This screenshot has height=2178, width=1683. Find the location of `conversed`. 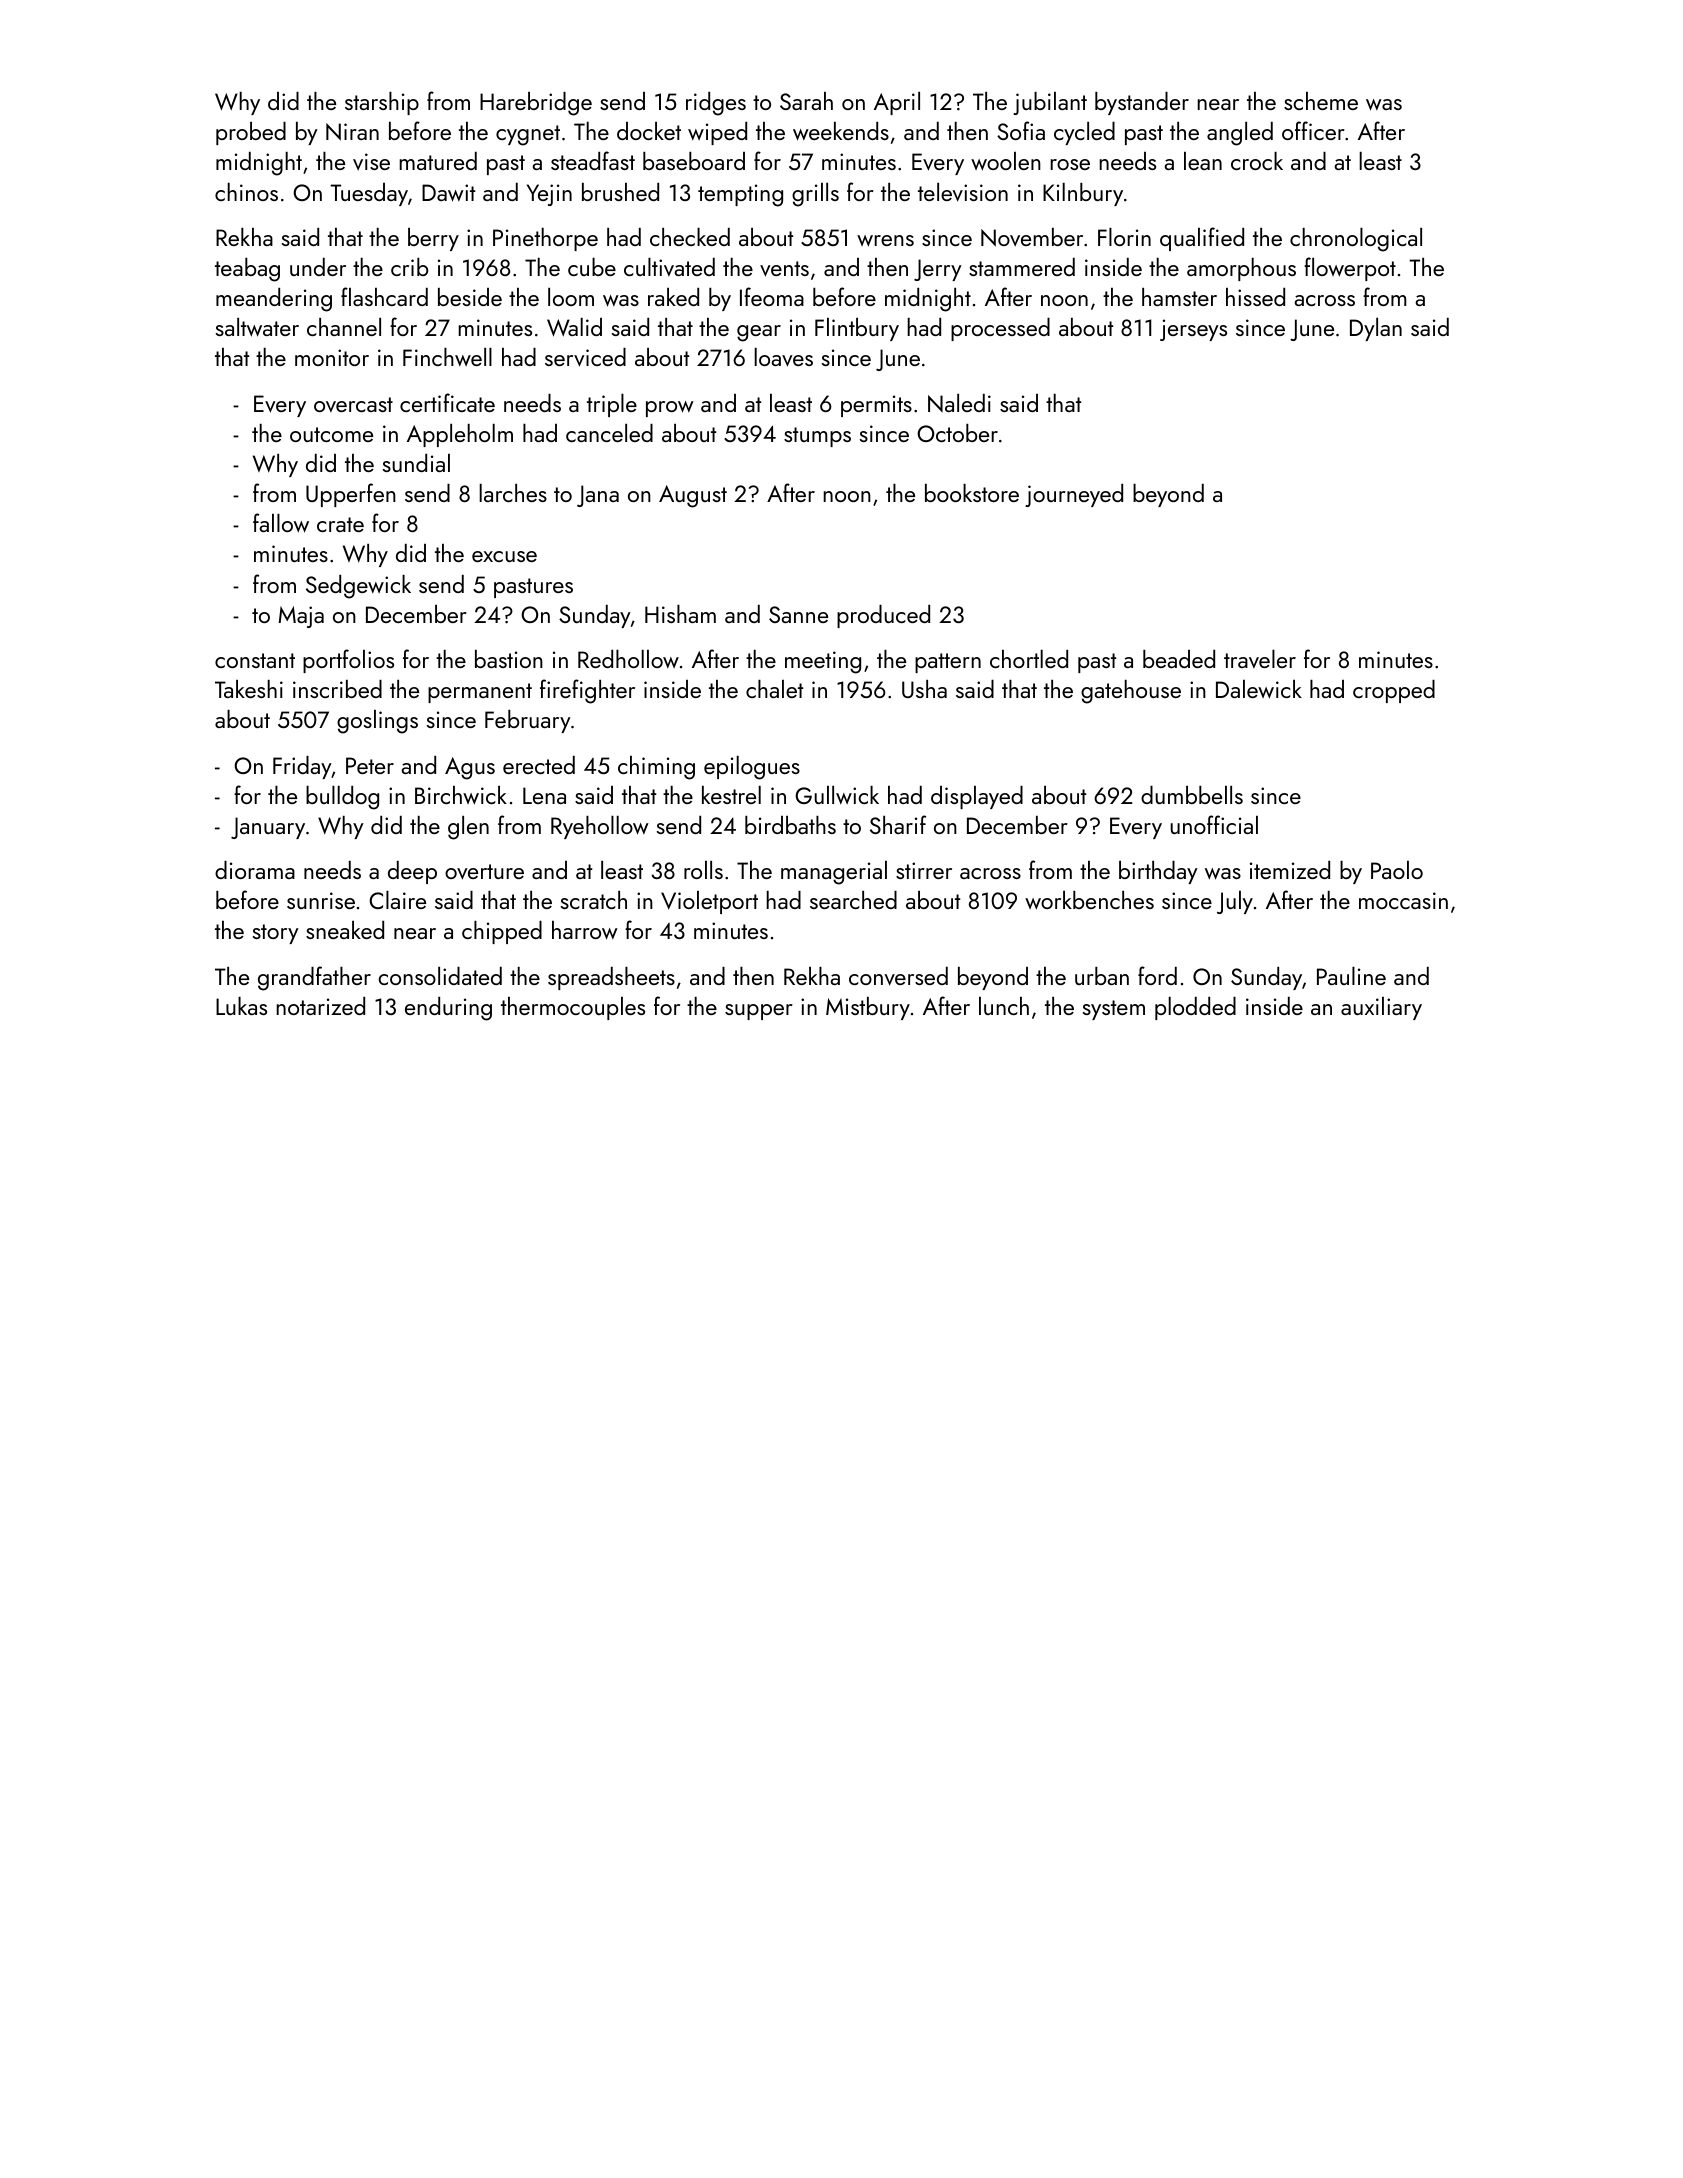

conversed is located at coordinates (898, 976).
